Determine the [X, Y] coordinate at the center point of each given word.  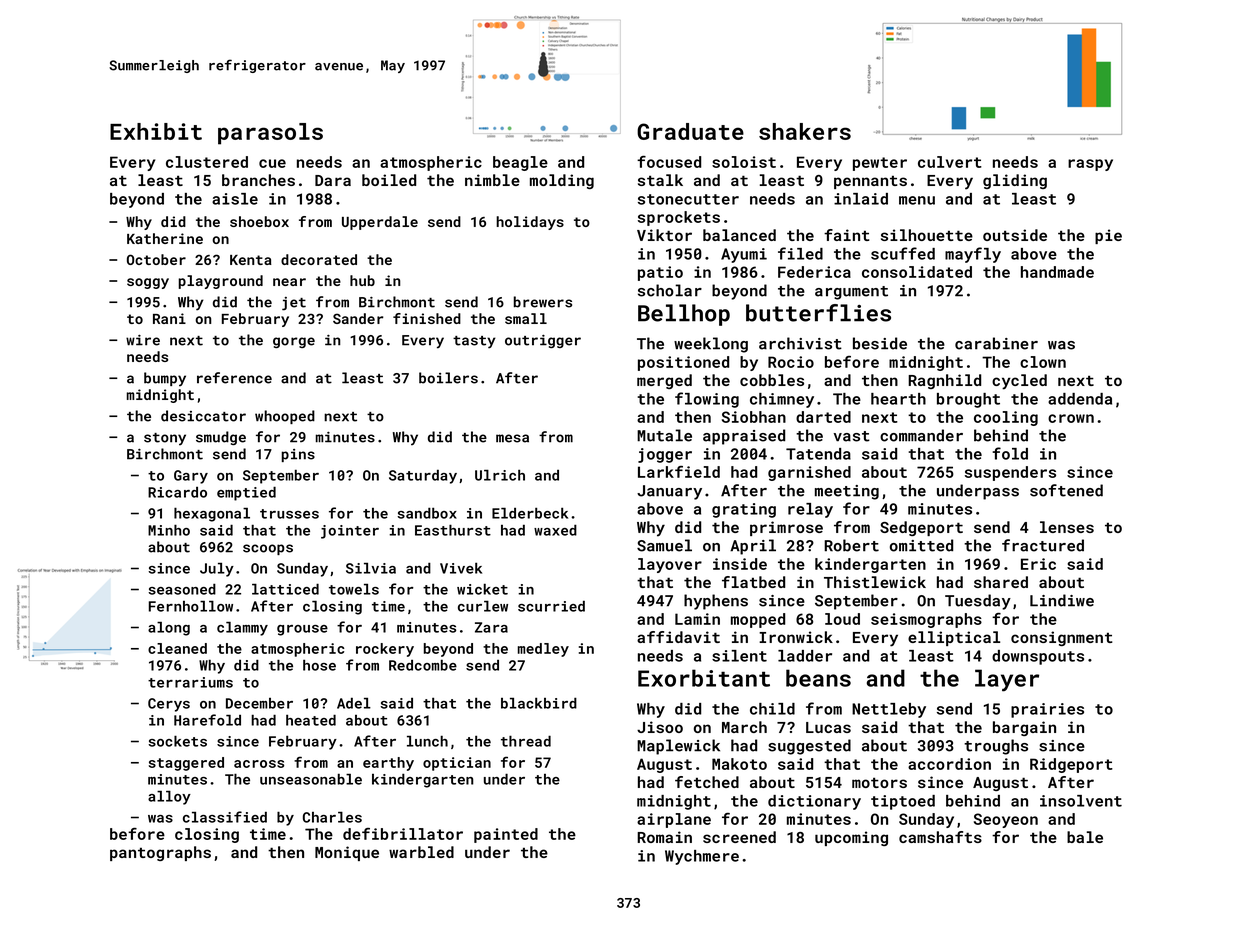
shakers [805, 131]
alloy [169, 797]
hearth [898, 399]
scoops [268, 549]
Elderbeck [530, 513]
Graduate [690, 131]
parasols [270, 134]
